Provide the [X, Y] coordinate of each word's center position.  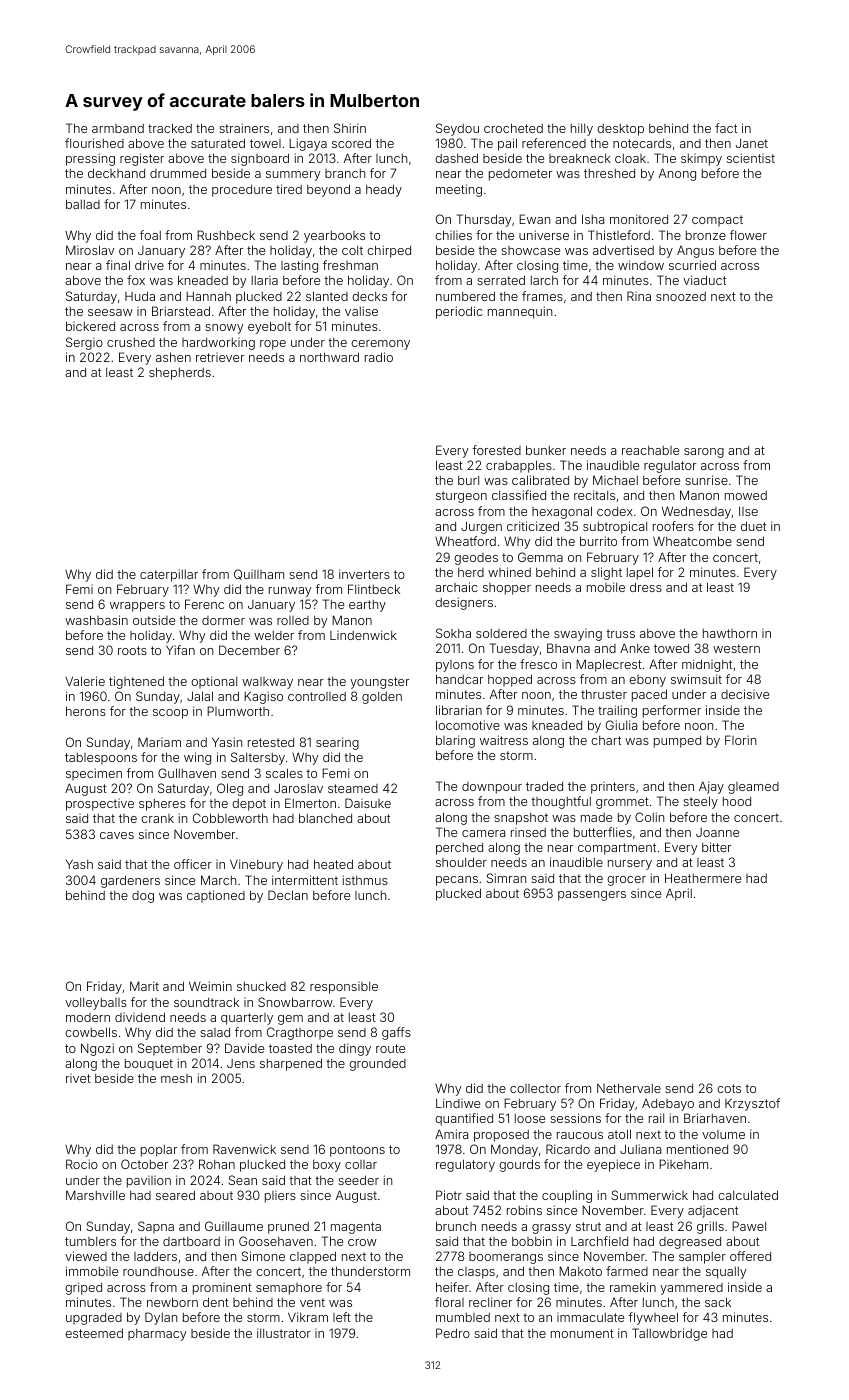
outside [154, 620]
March [218, 880]
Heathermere [703, 878]
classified [519, 495]
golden [382, 698]
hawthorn [730, 633]
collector [535, 1088]
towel [265, 143]
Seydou [457, 129]
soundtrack [206, 1002]
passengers [592, 896]
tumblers [90, 1241]
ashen [173, 357]
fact [726, 128]
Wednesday [696, 512]
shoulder [461, 862]
